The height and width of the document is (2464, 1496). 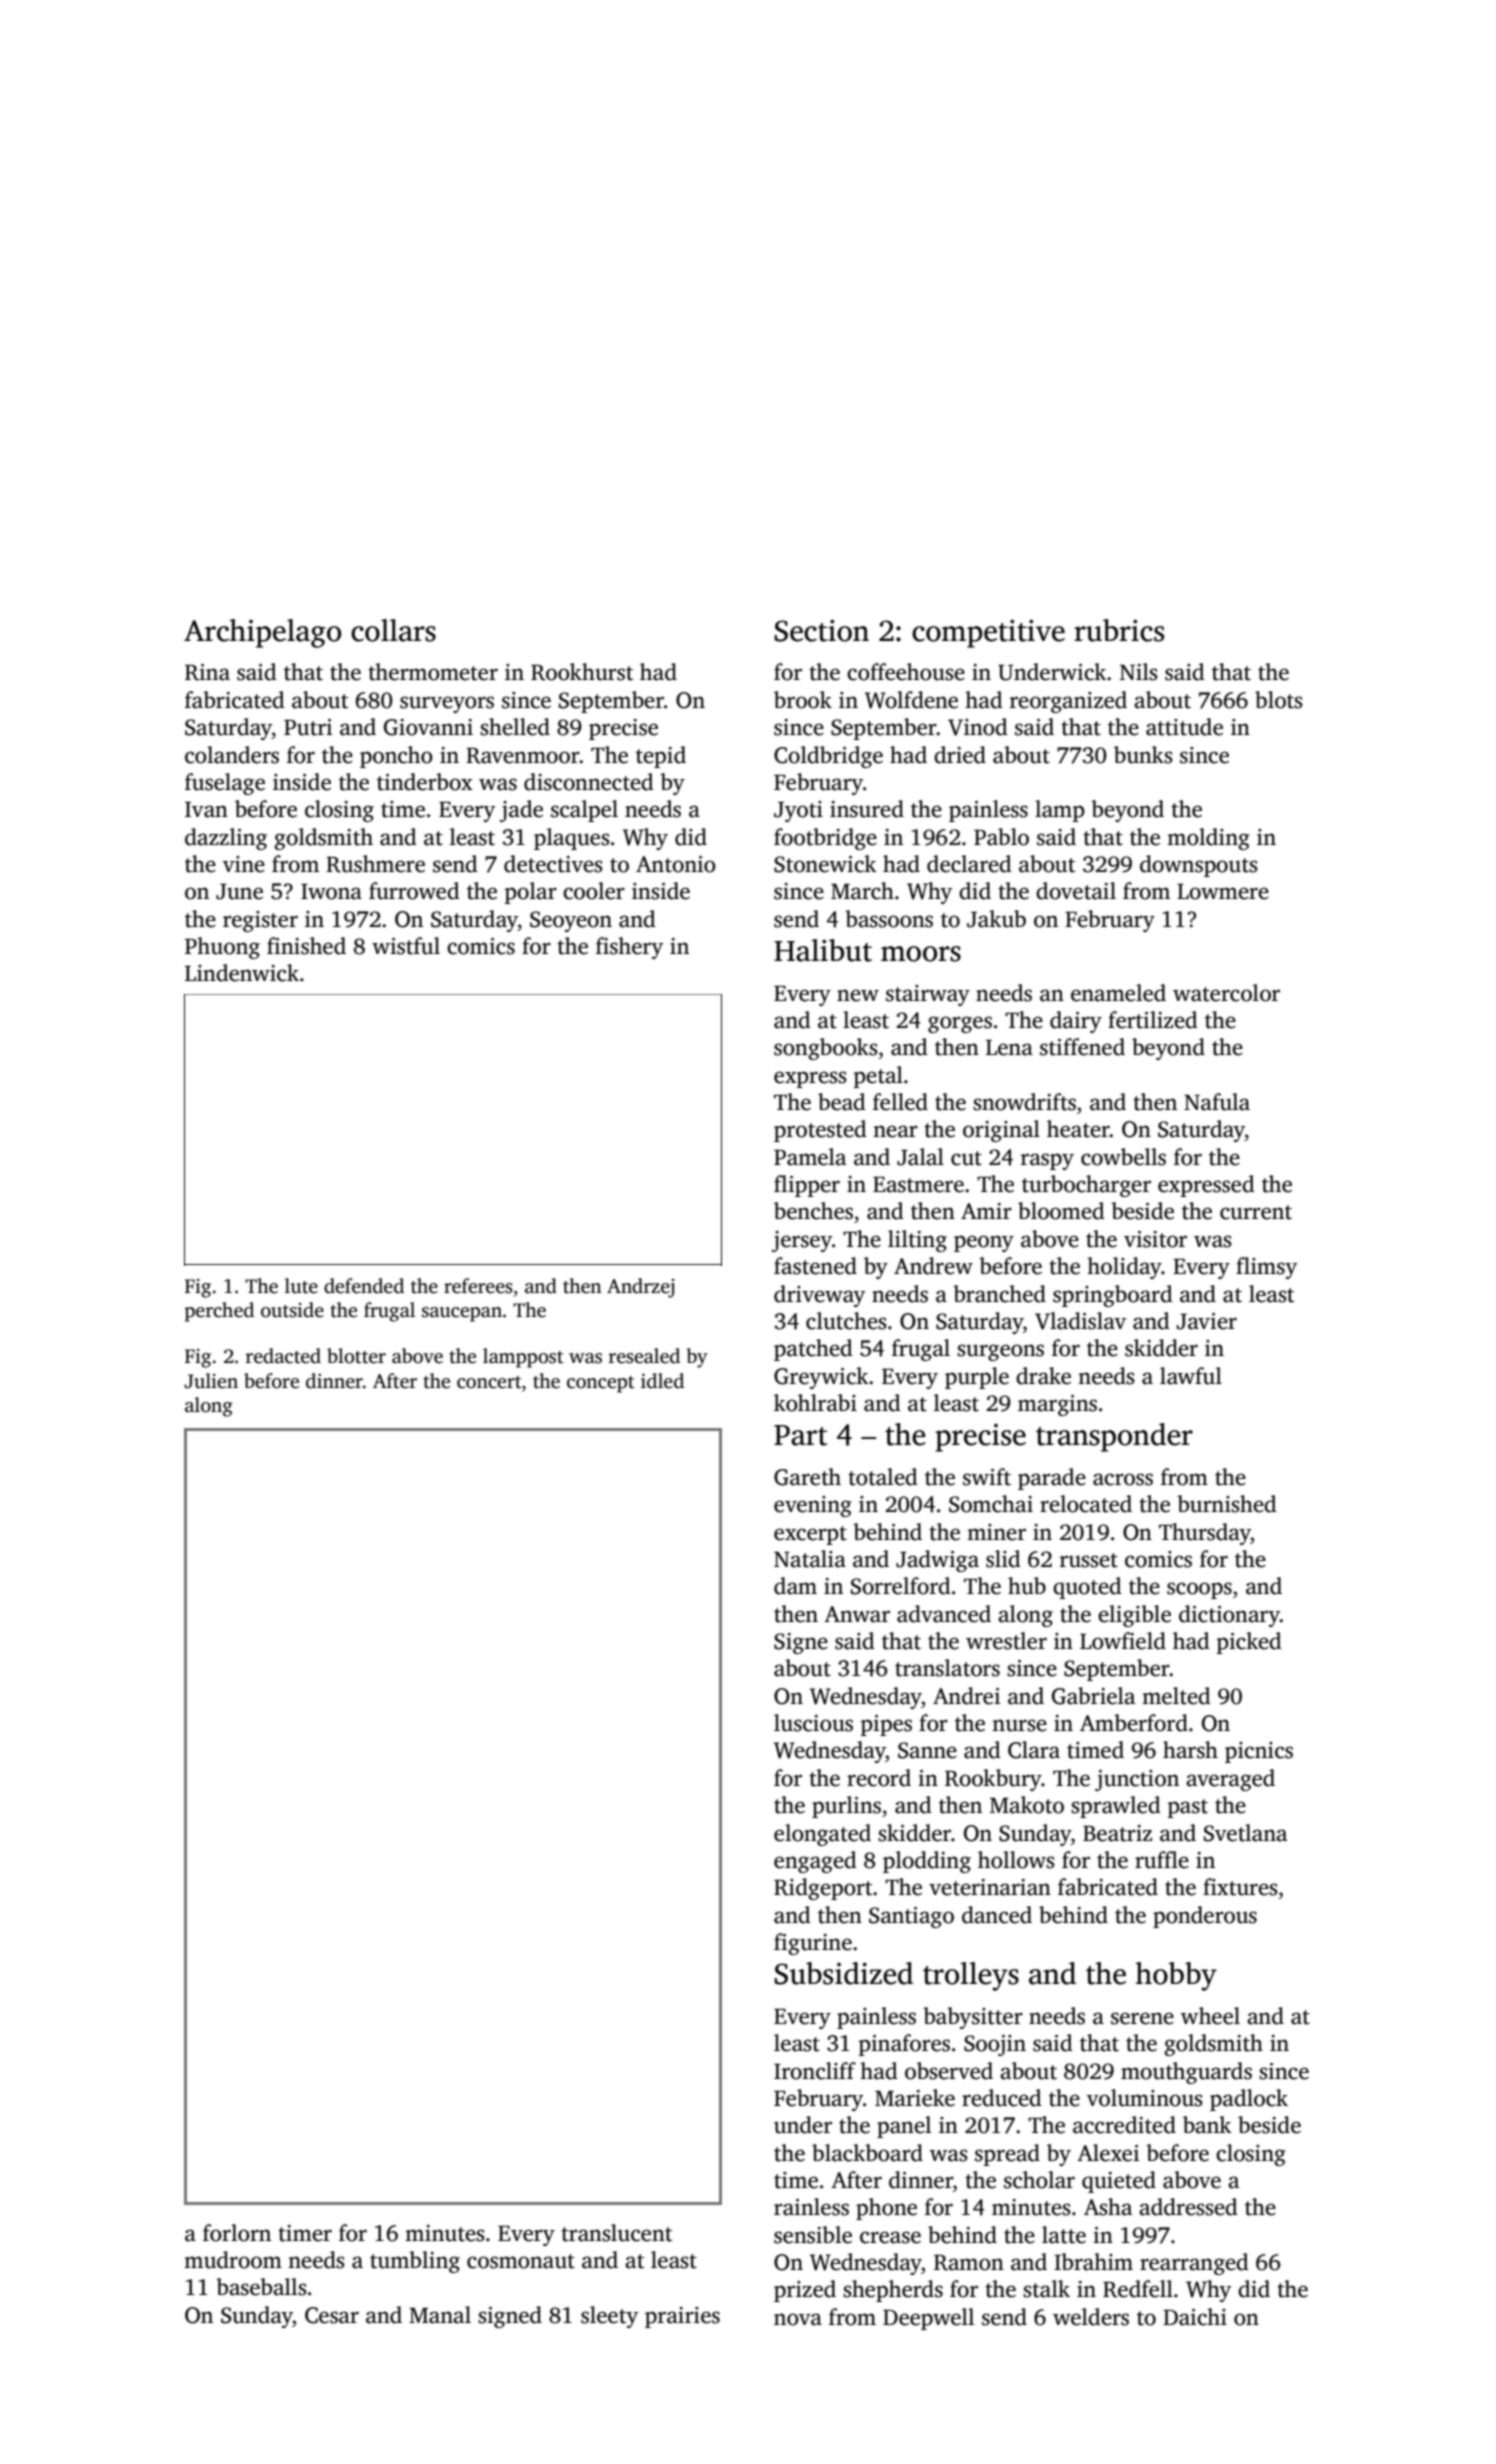 What do you see at coordinates (821, 631) in the document?
I see `Section` at bounding box center [821, 631].
